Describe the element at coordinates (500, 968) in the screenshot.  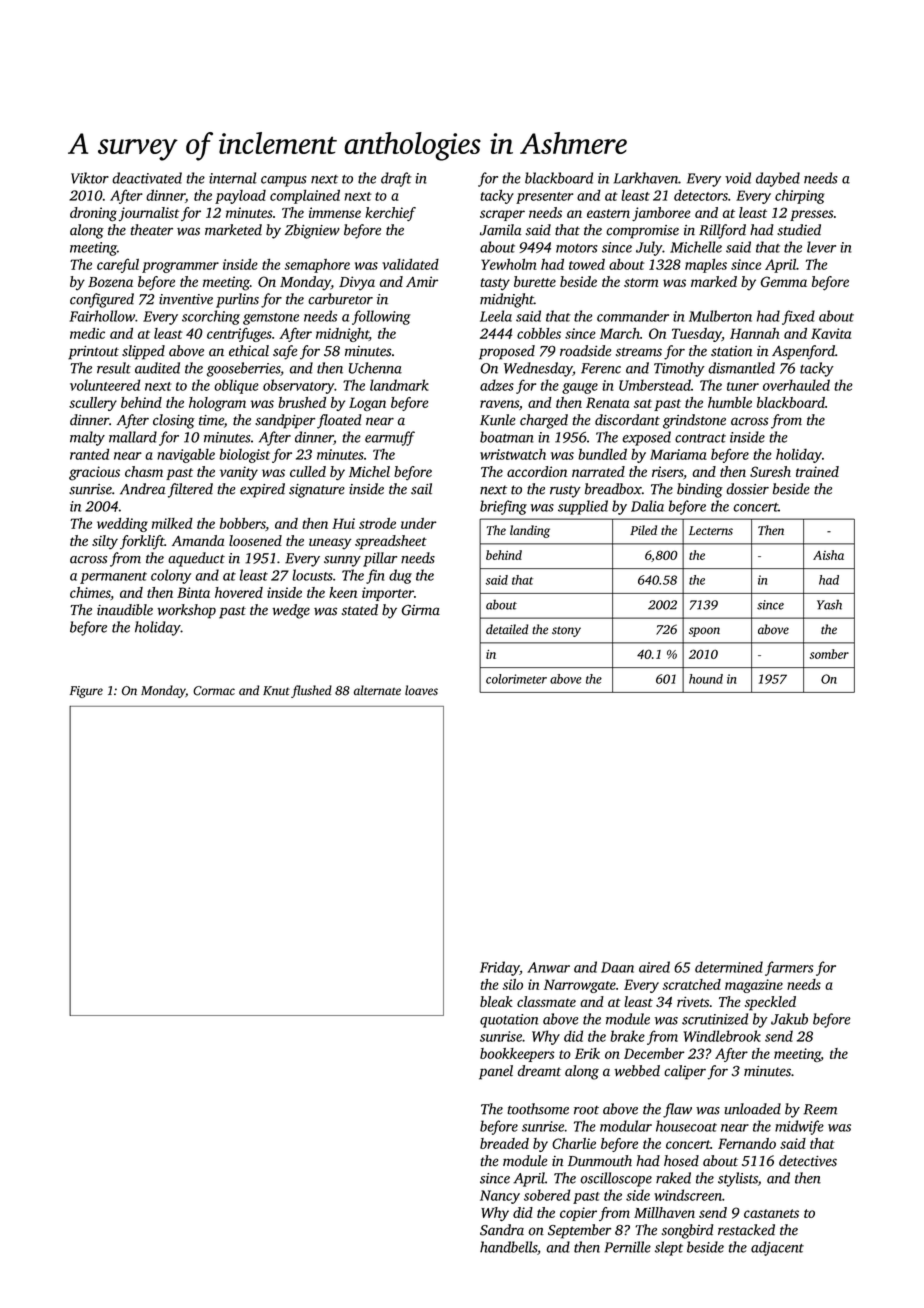
I see `Friday` at that location.
